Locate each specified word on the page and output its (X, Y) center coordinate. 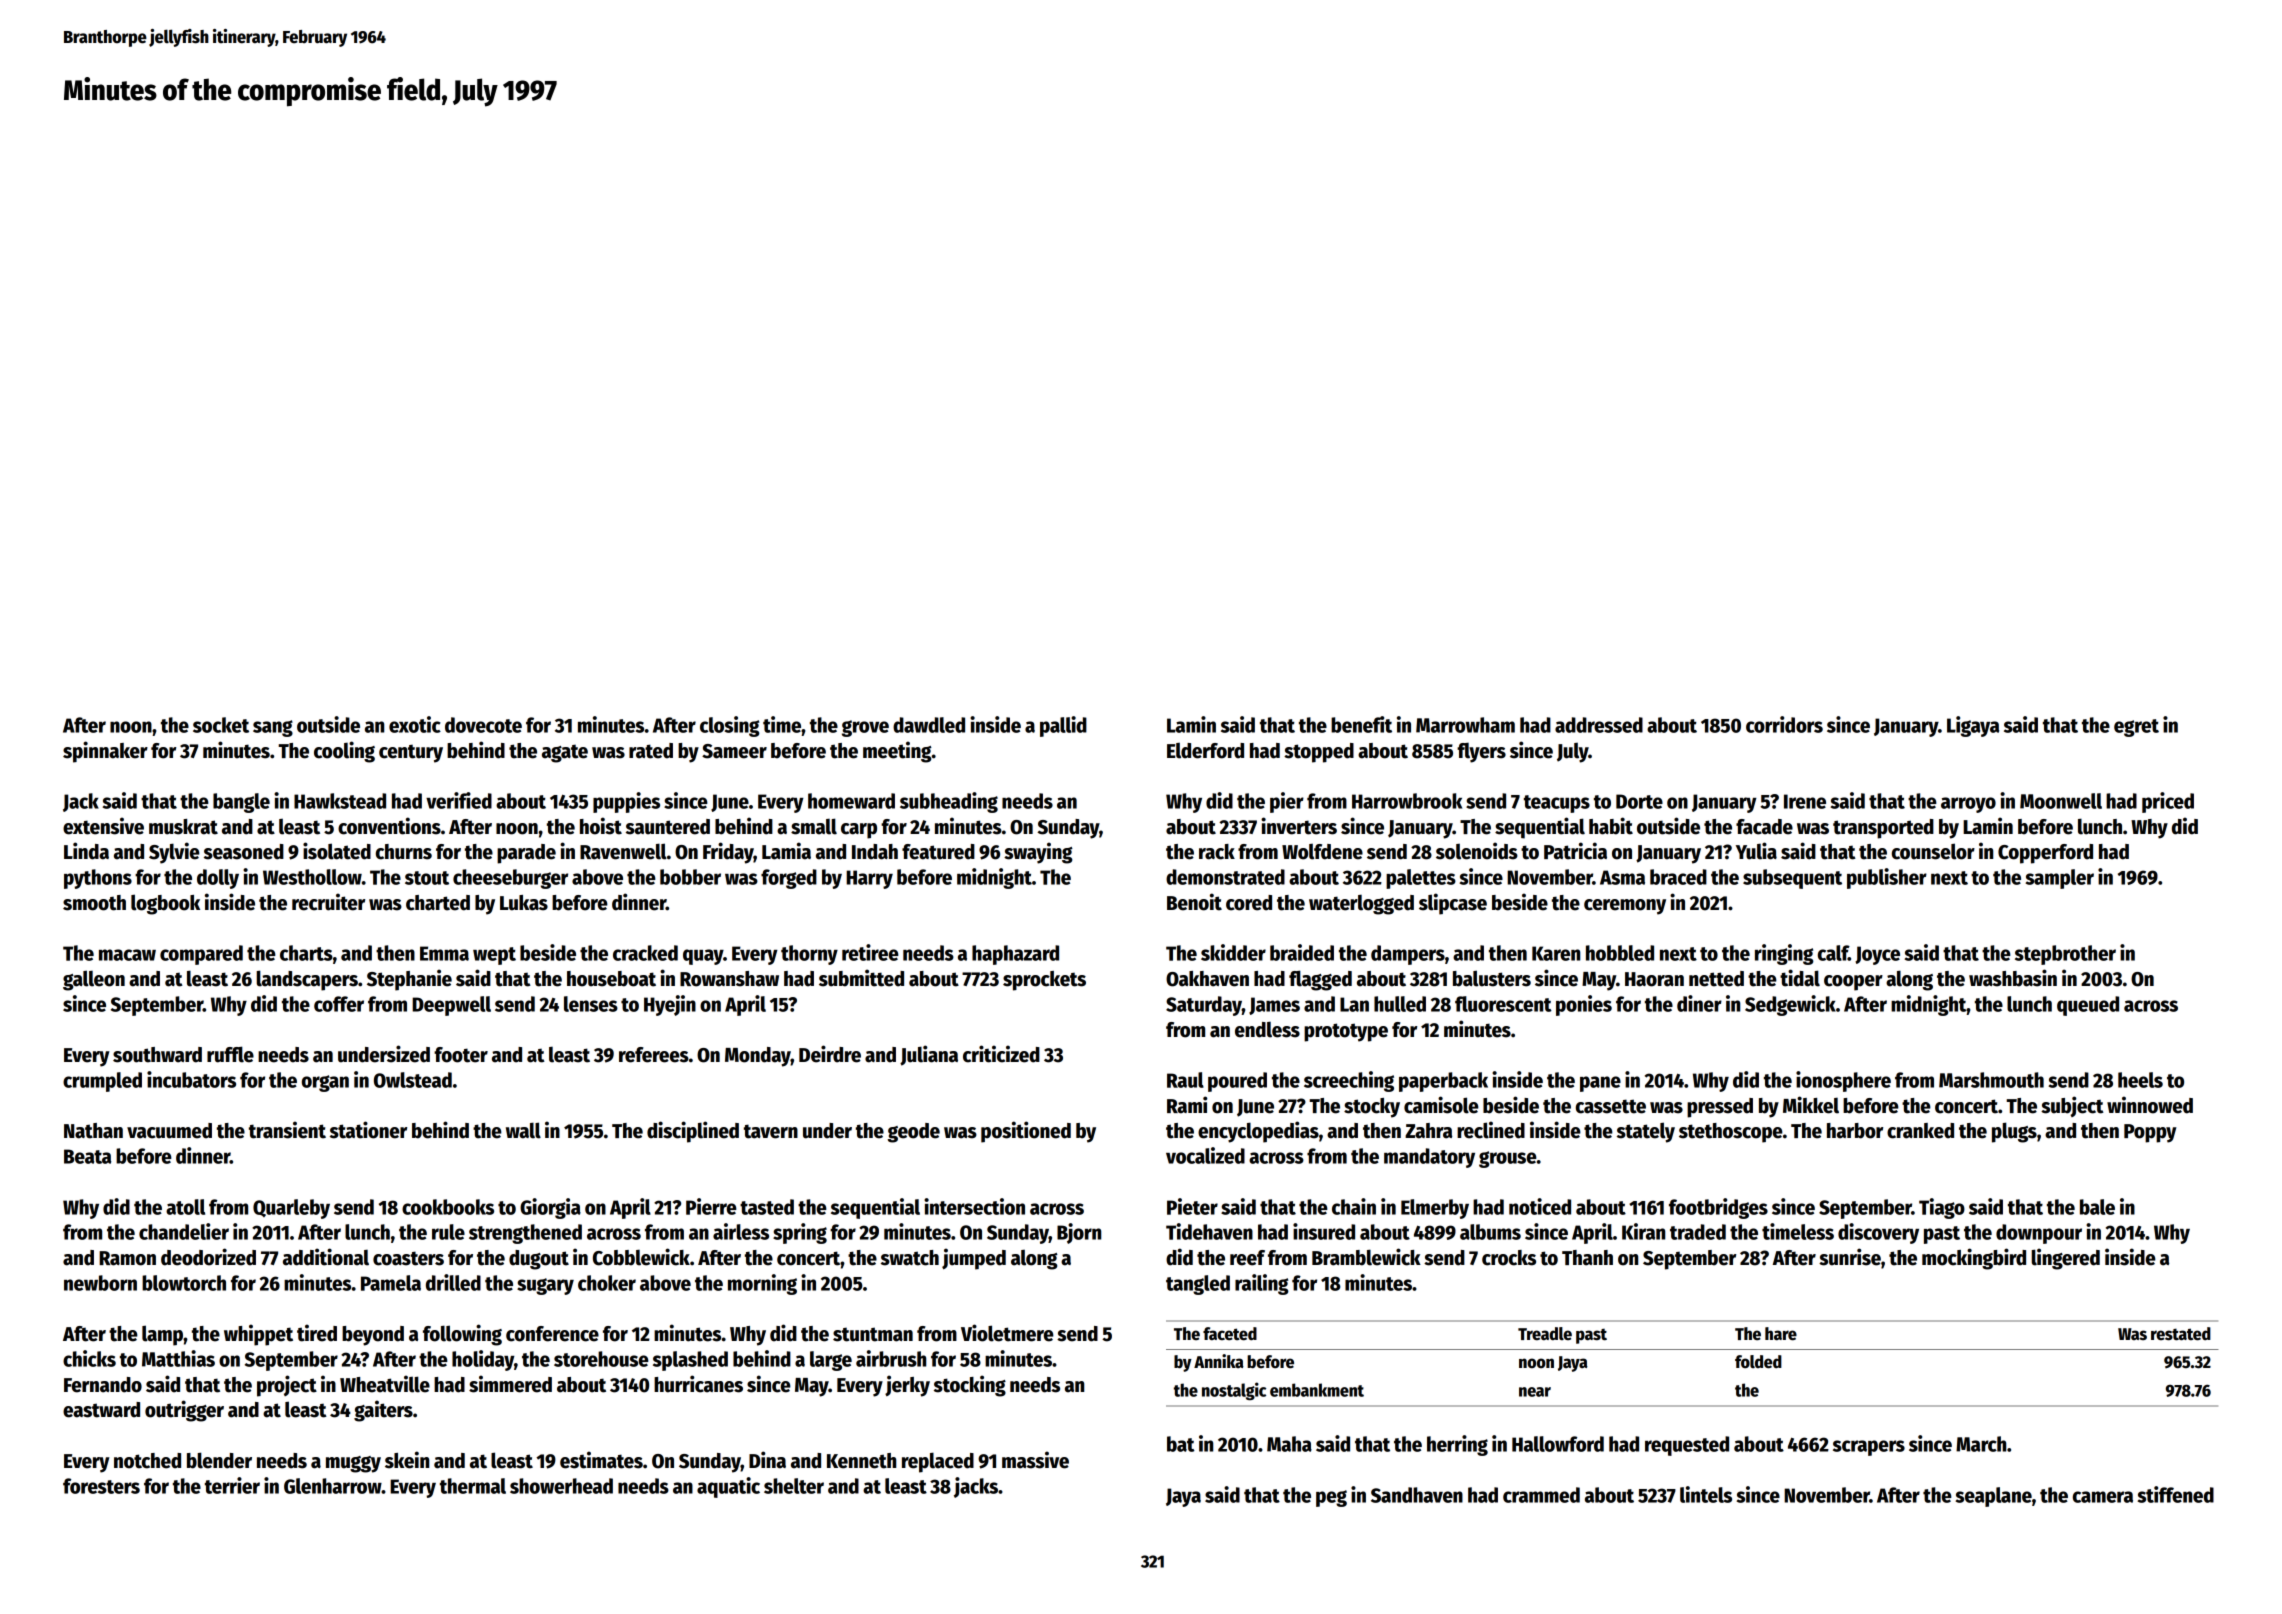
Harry (869, 879)
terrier (232, 1485)
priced (2168, 802)
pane (1600, 1084)
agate (565, 753)
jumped (974, 1259)
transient (287, 1130)
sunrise (1850, 1257)
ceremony (1625, 907)
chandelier (184, 1231)
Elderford (1205, 751)
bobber (690, 877)
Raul (1185, 1080)
